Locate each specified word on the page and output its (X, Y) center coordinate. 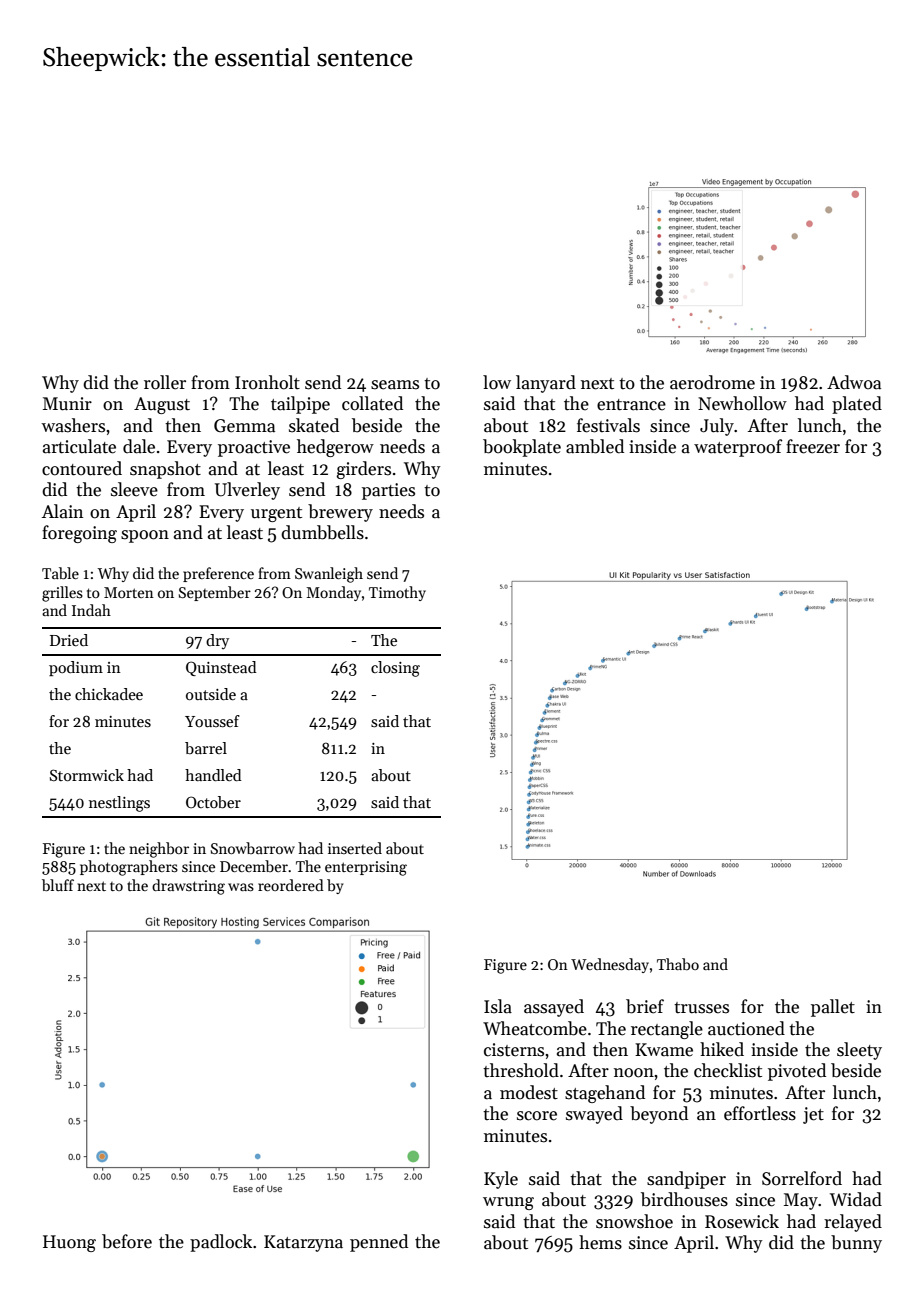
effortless (760, 1113)
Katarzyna (303, 1243)
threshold (521, 1070)
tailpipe (300, 405)
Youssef (212, 721)
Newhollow (742, 403)
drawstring (188, 887)
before (127, 1241)
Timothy (397, 593)
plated (857, 405)
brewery (340, 513)
